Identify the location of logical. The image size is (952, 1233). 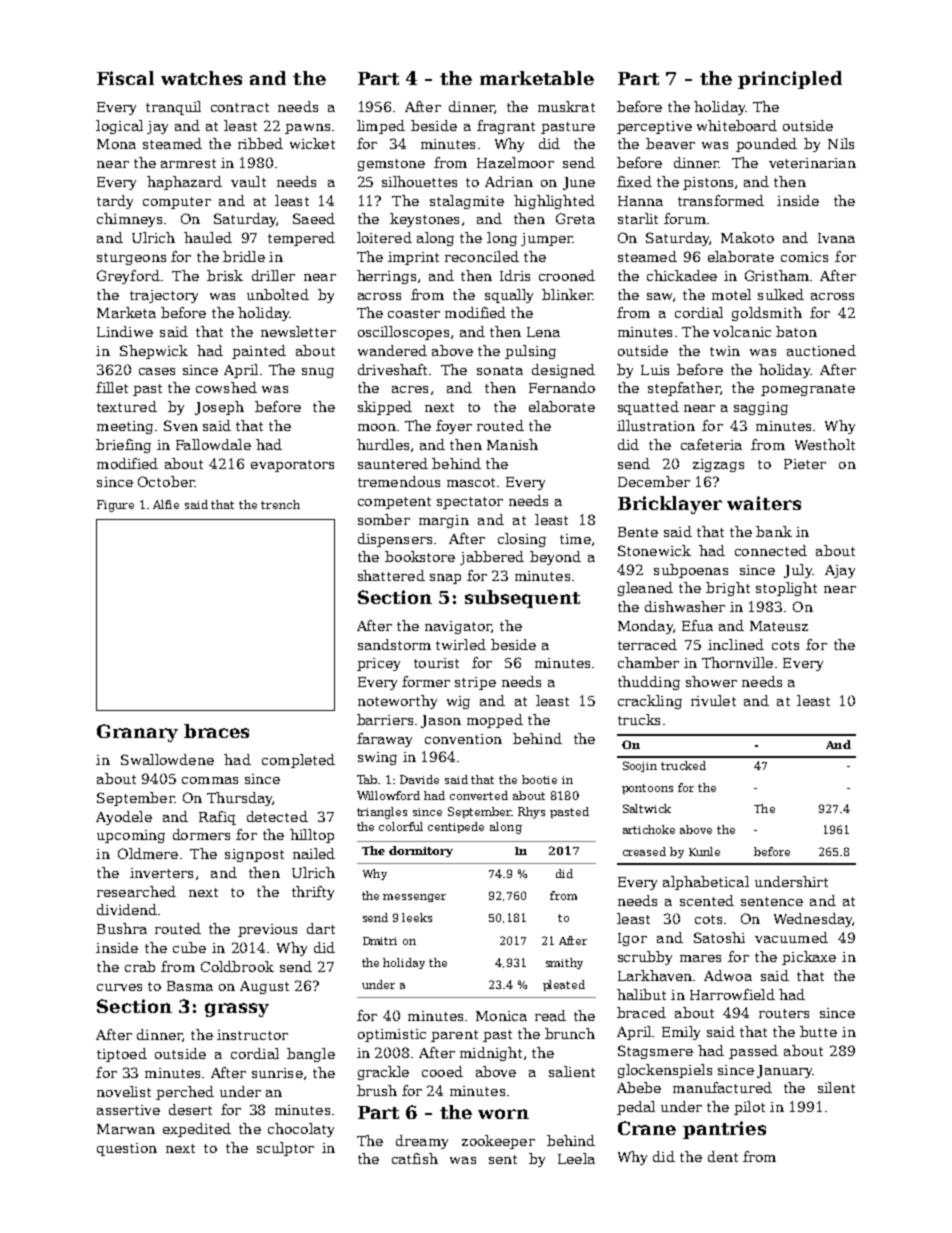
(119, 127).
